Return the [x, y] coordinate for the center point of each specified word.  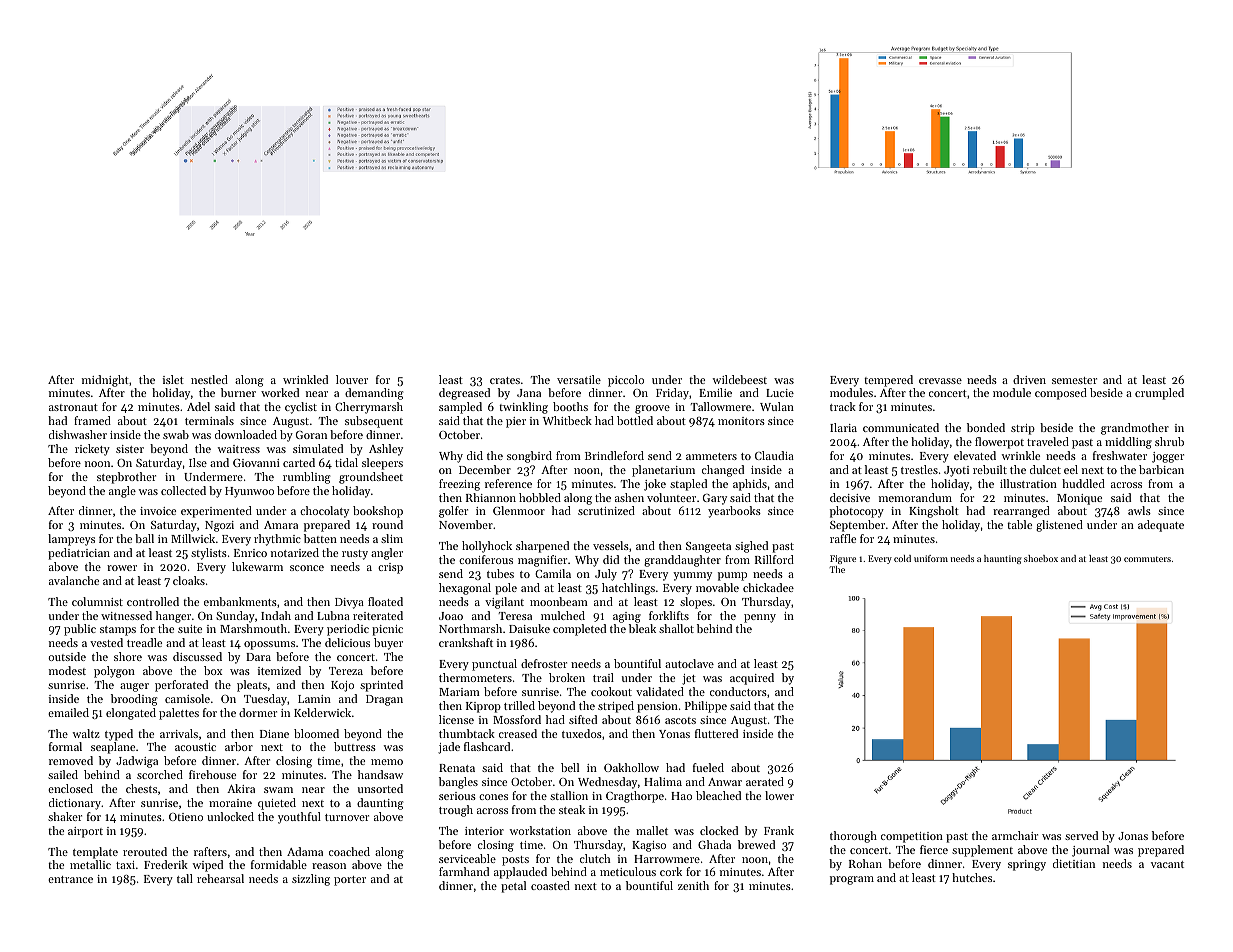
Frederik [166, 864]
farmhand [464, 871]
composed [1061, 394]
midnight [105, 381]
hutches [972, 877]
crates [505, 380]
